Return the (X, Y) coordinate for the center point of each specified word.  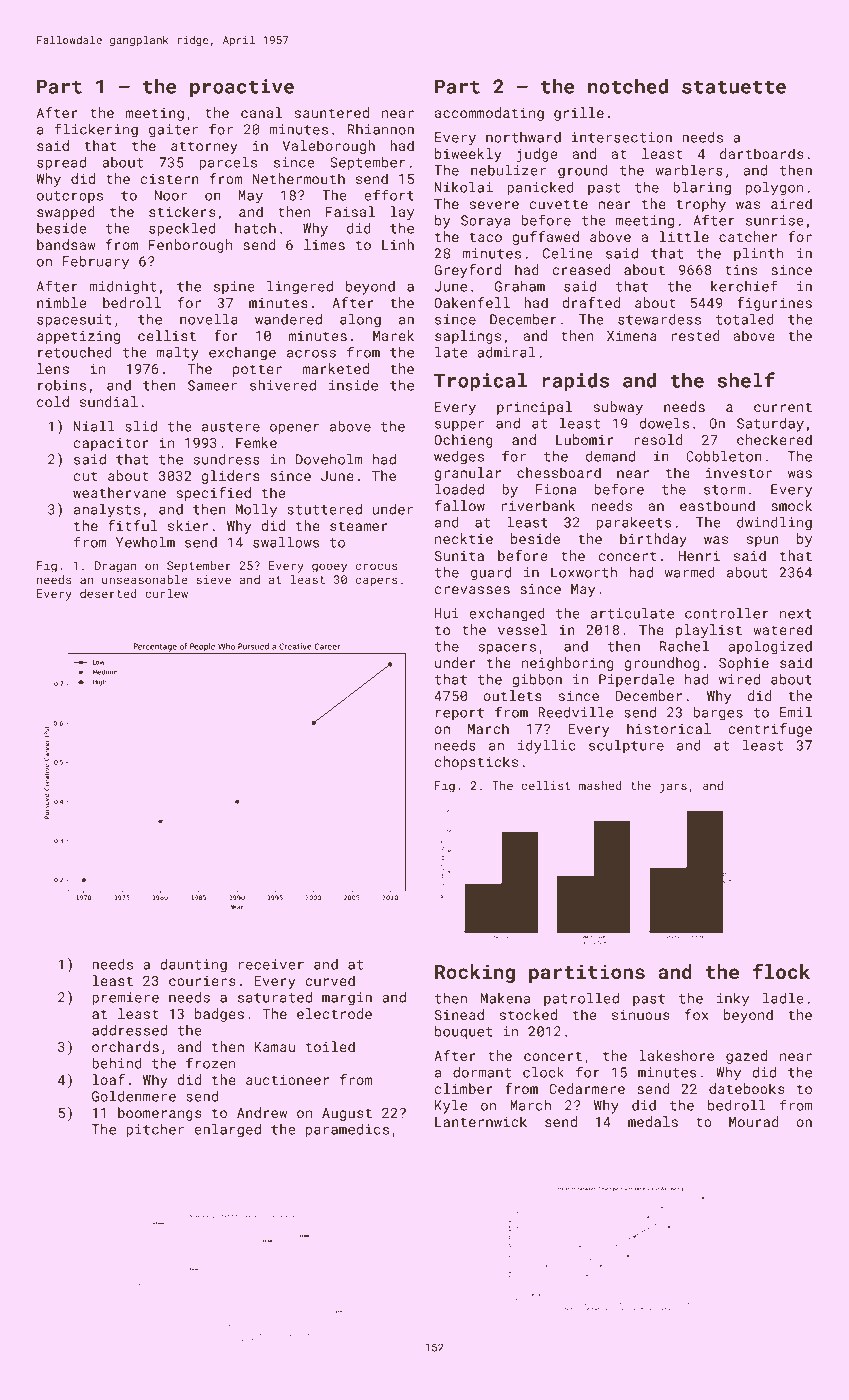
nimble (61, 302)
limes (324, 244)
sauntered (332, 112)
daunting (193, 966)
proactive (242, 88)
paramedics (347, 1131)
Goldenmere (134, 1096)
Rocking (475, 973)
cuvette (559, 204)
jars (673, 787)
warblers (689, 170)
